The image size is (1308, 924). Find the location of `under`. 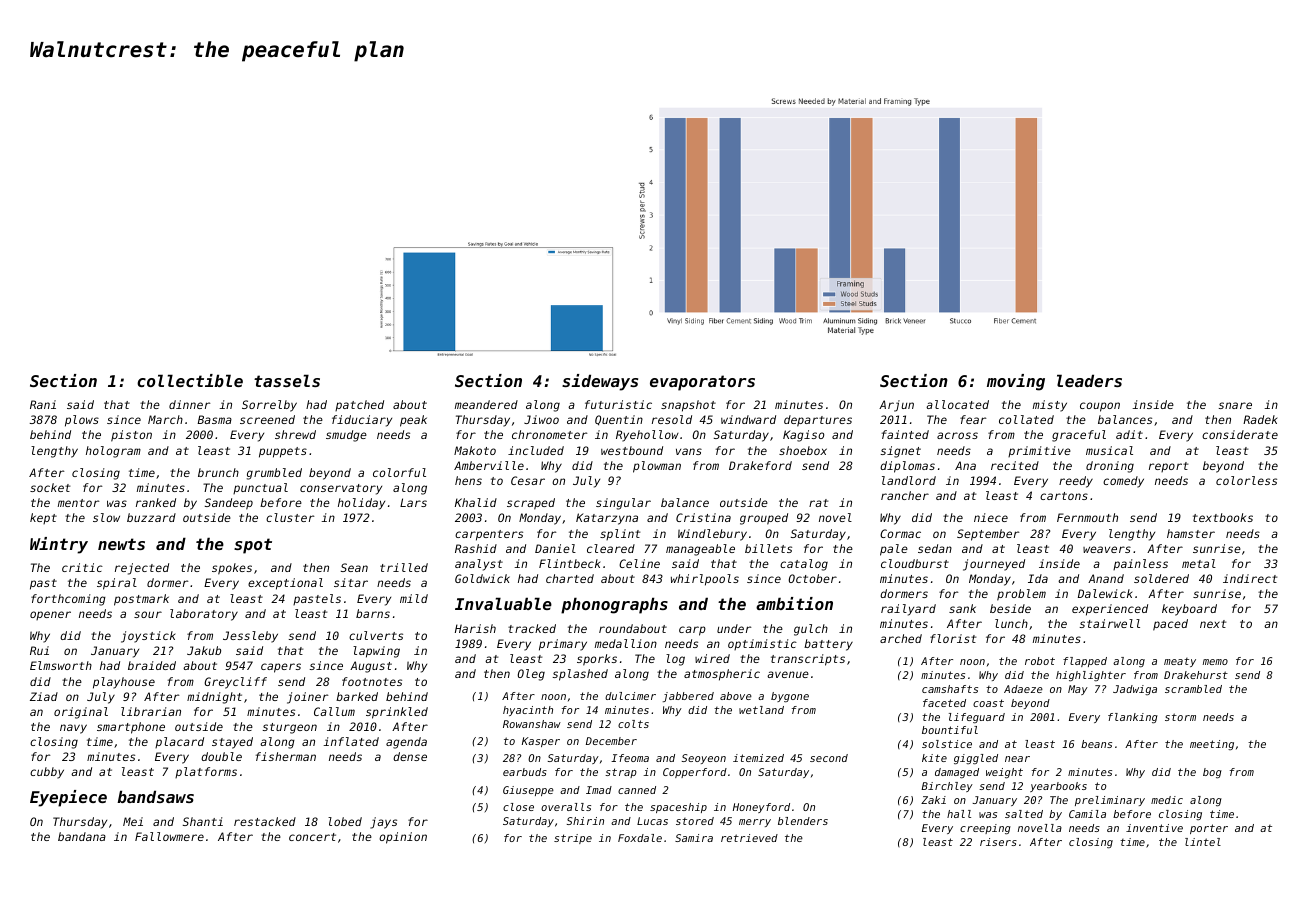

under is located at coordinates (734, 628).
